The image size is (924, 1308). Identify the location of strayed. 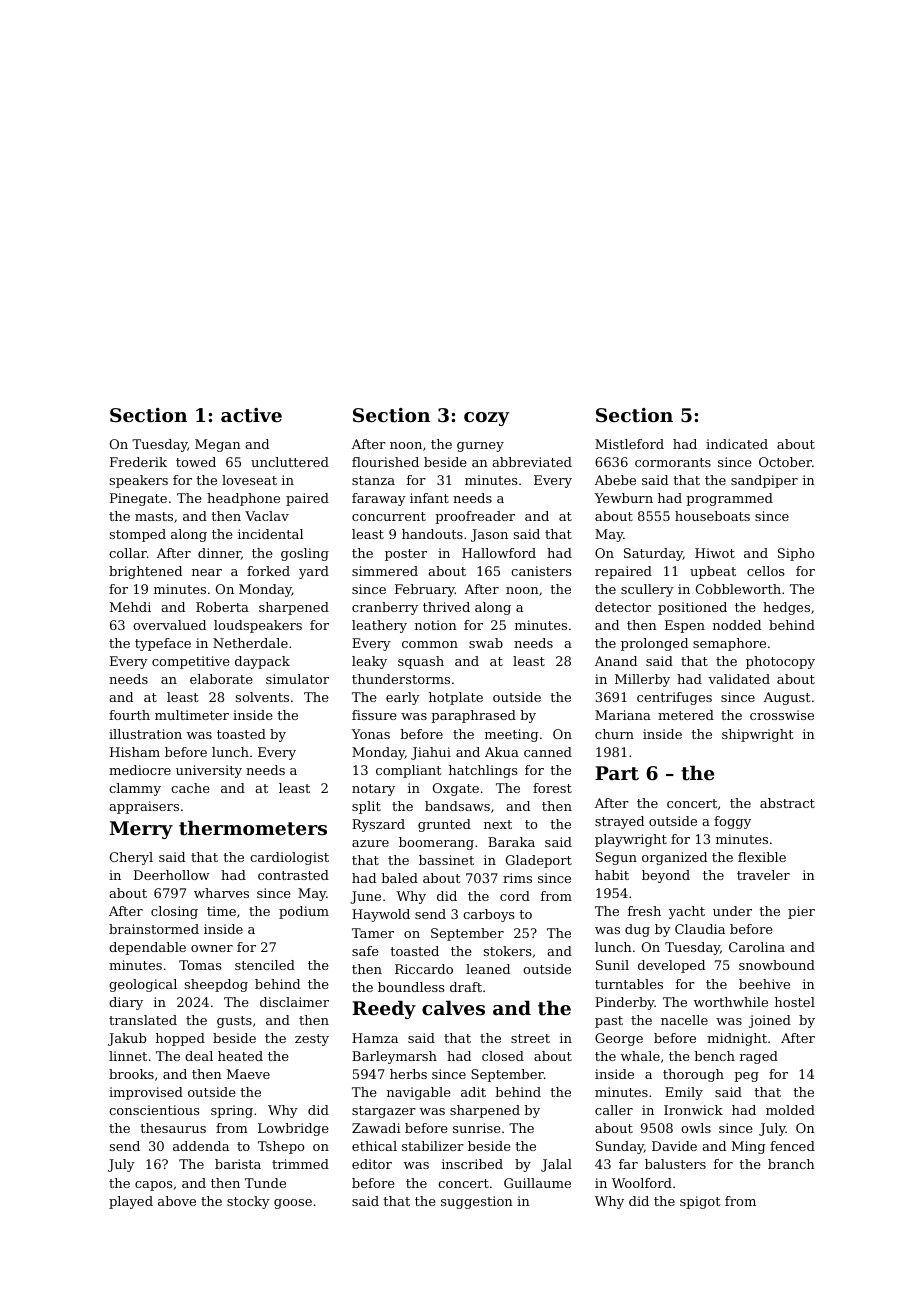
(619, 822).
